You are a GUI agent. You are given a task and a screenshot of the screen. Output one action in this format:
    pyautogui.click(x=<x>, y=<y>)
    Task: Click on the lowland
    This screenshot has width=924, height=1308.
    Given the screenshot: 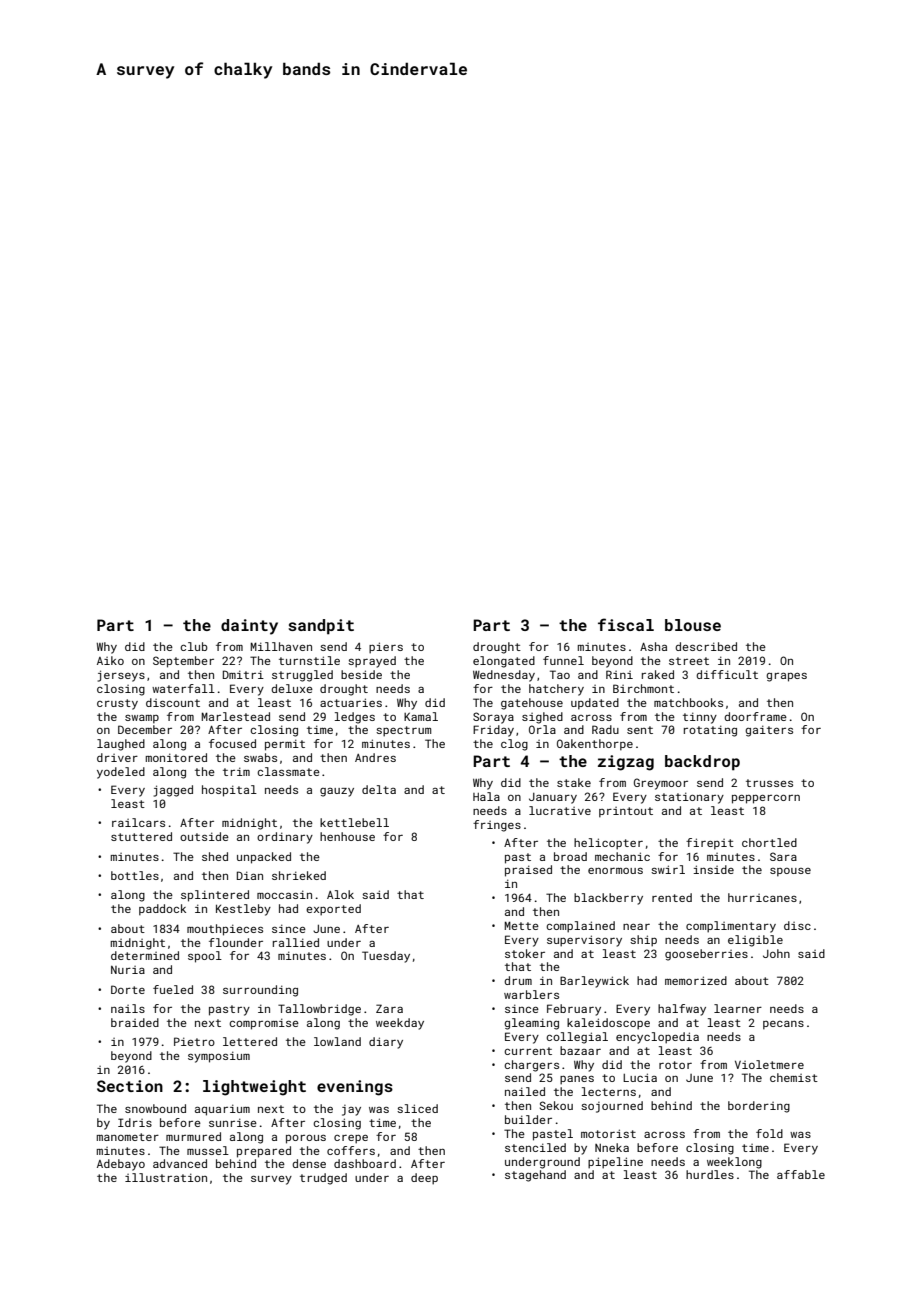 What is the action you would take?
    pyautogui.click(x=337, y=1041)
